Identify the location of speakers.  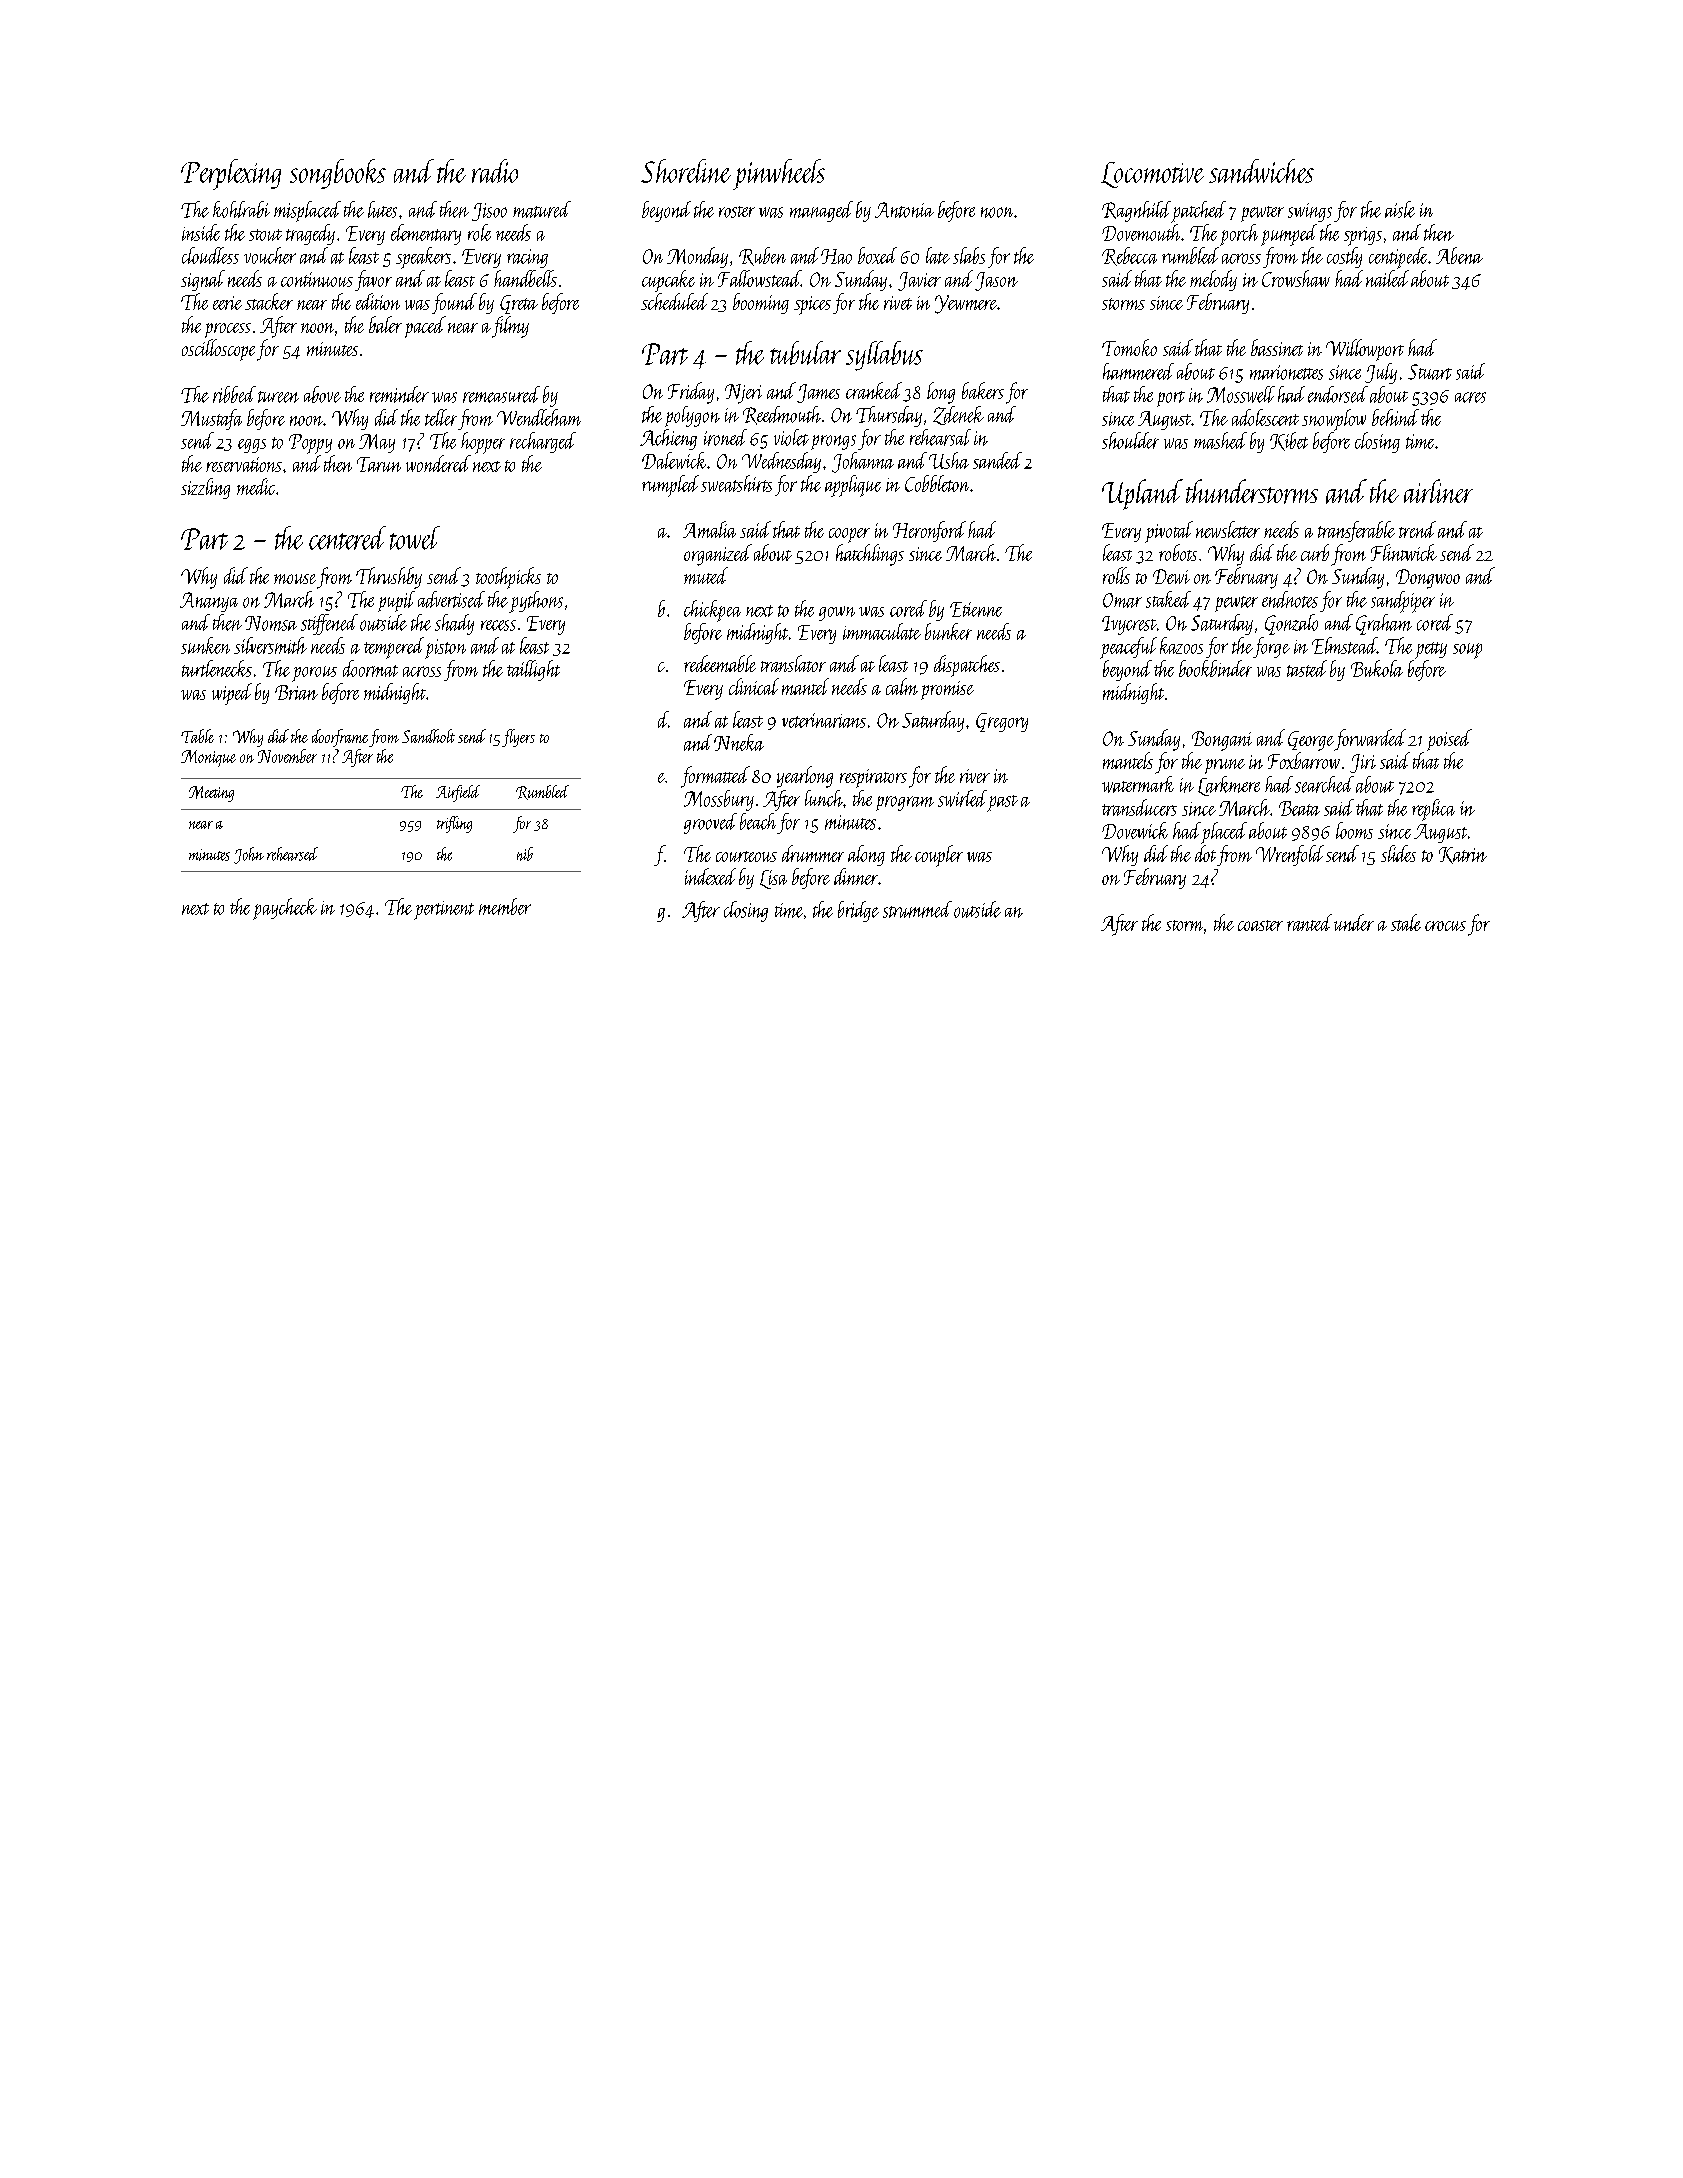
(423, 258).
